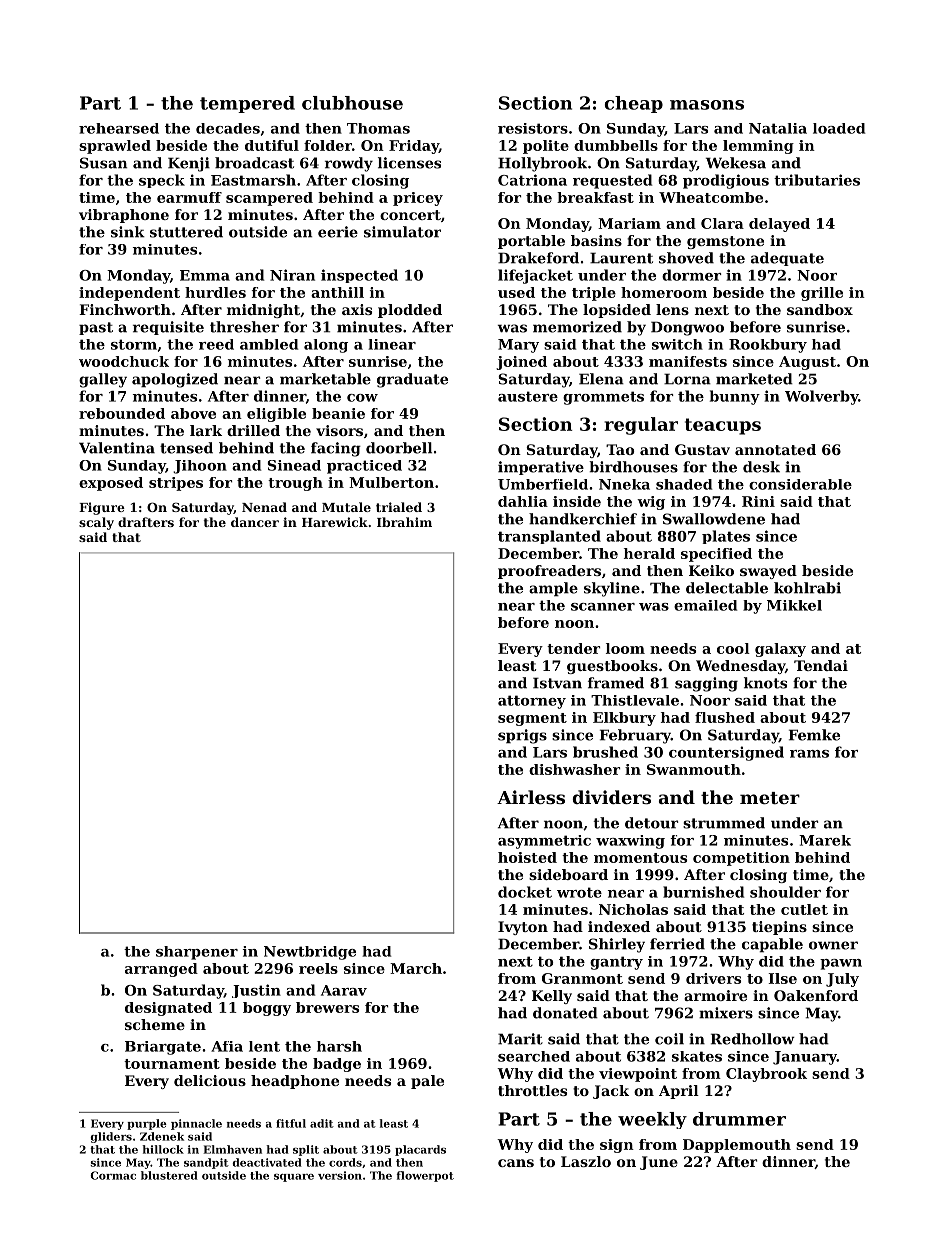 This screenshot has width=952, height=1233. What do you see at coordinates (345, 1162) in the screenshot?
I see `cords` at bounding box center [345, 1162].
